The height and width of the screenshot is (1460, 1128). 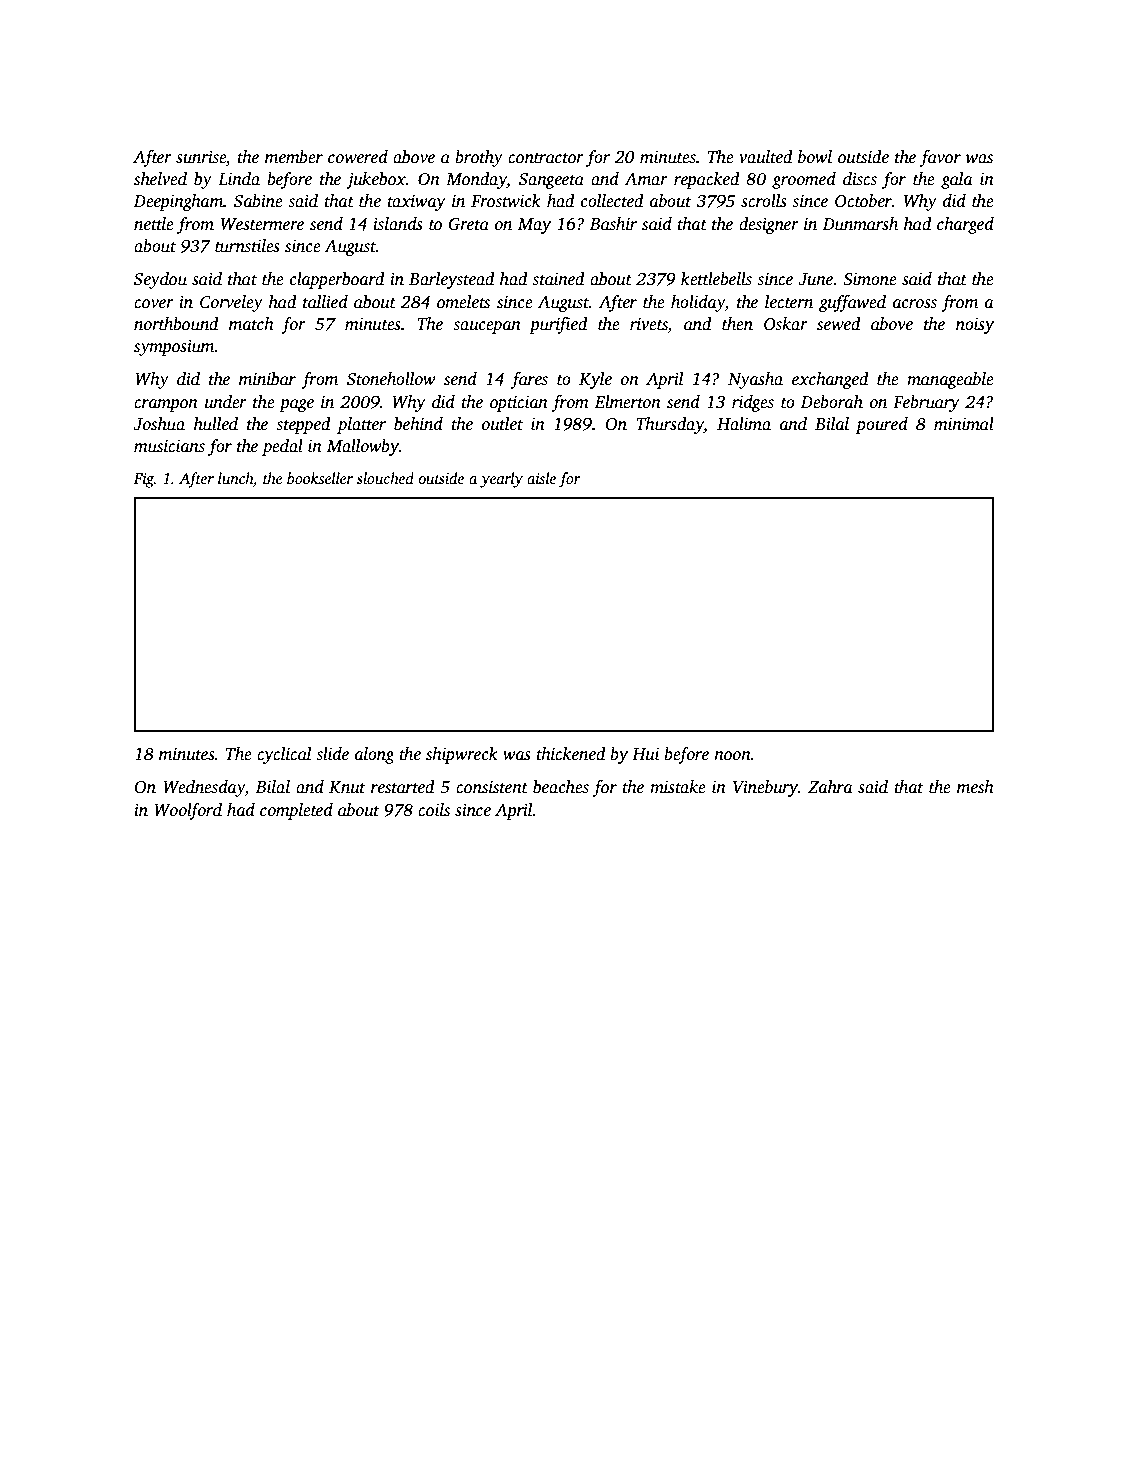 What do you see at coordinates (434, 810) in the screenshot?
I see `coils` at bounding box center [434, 810].
